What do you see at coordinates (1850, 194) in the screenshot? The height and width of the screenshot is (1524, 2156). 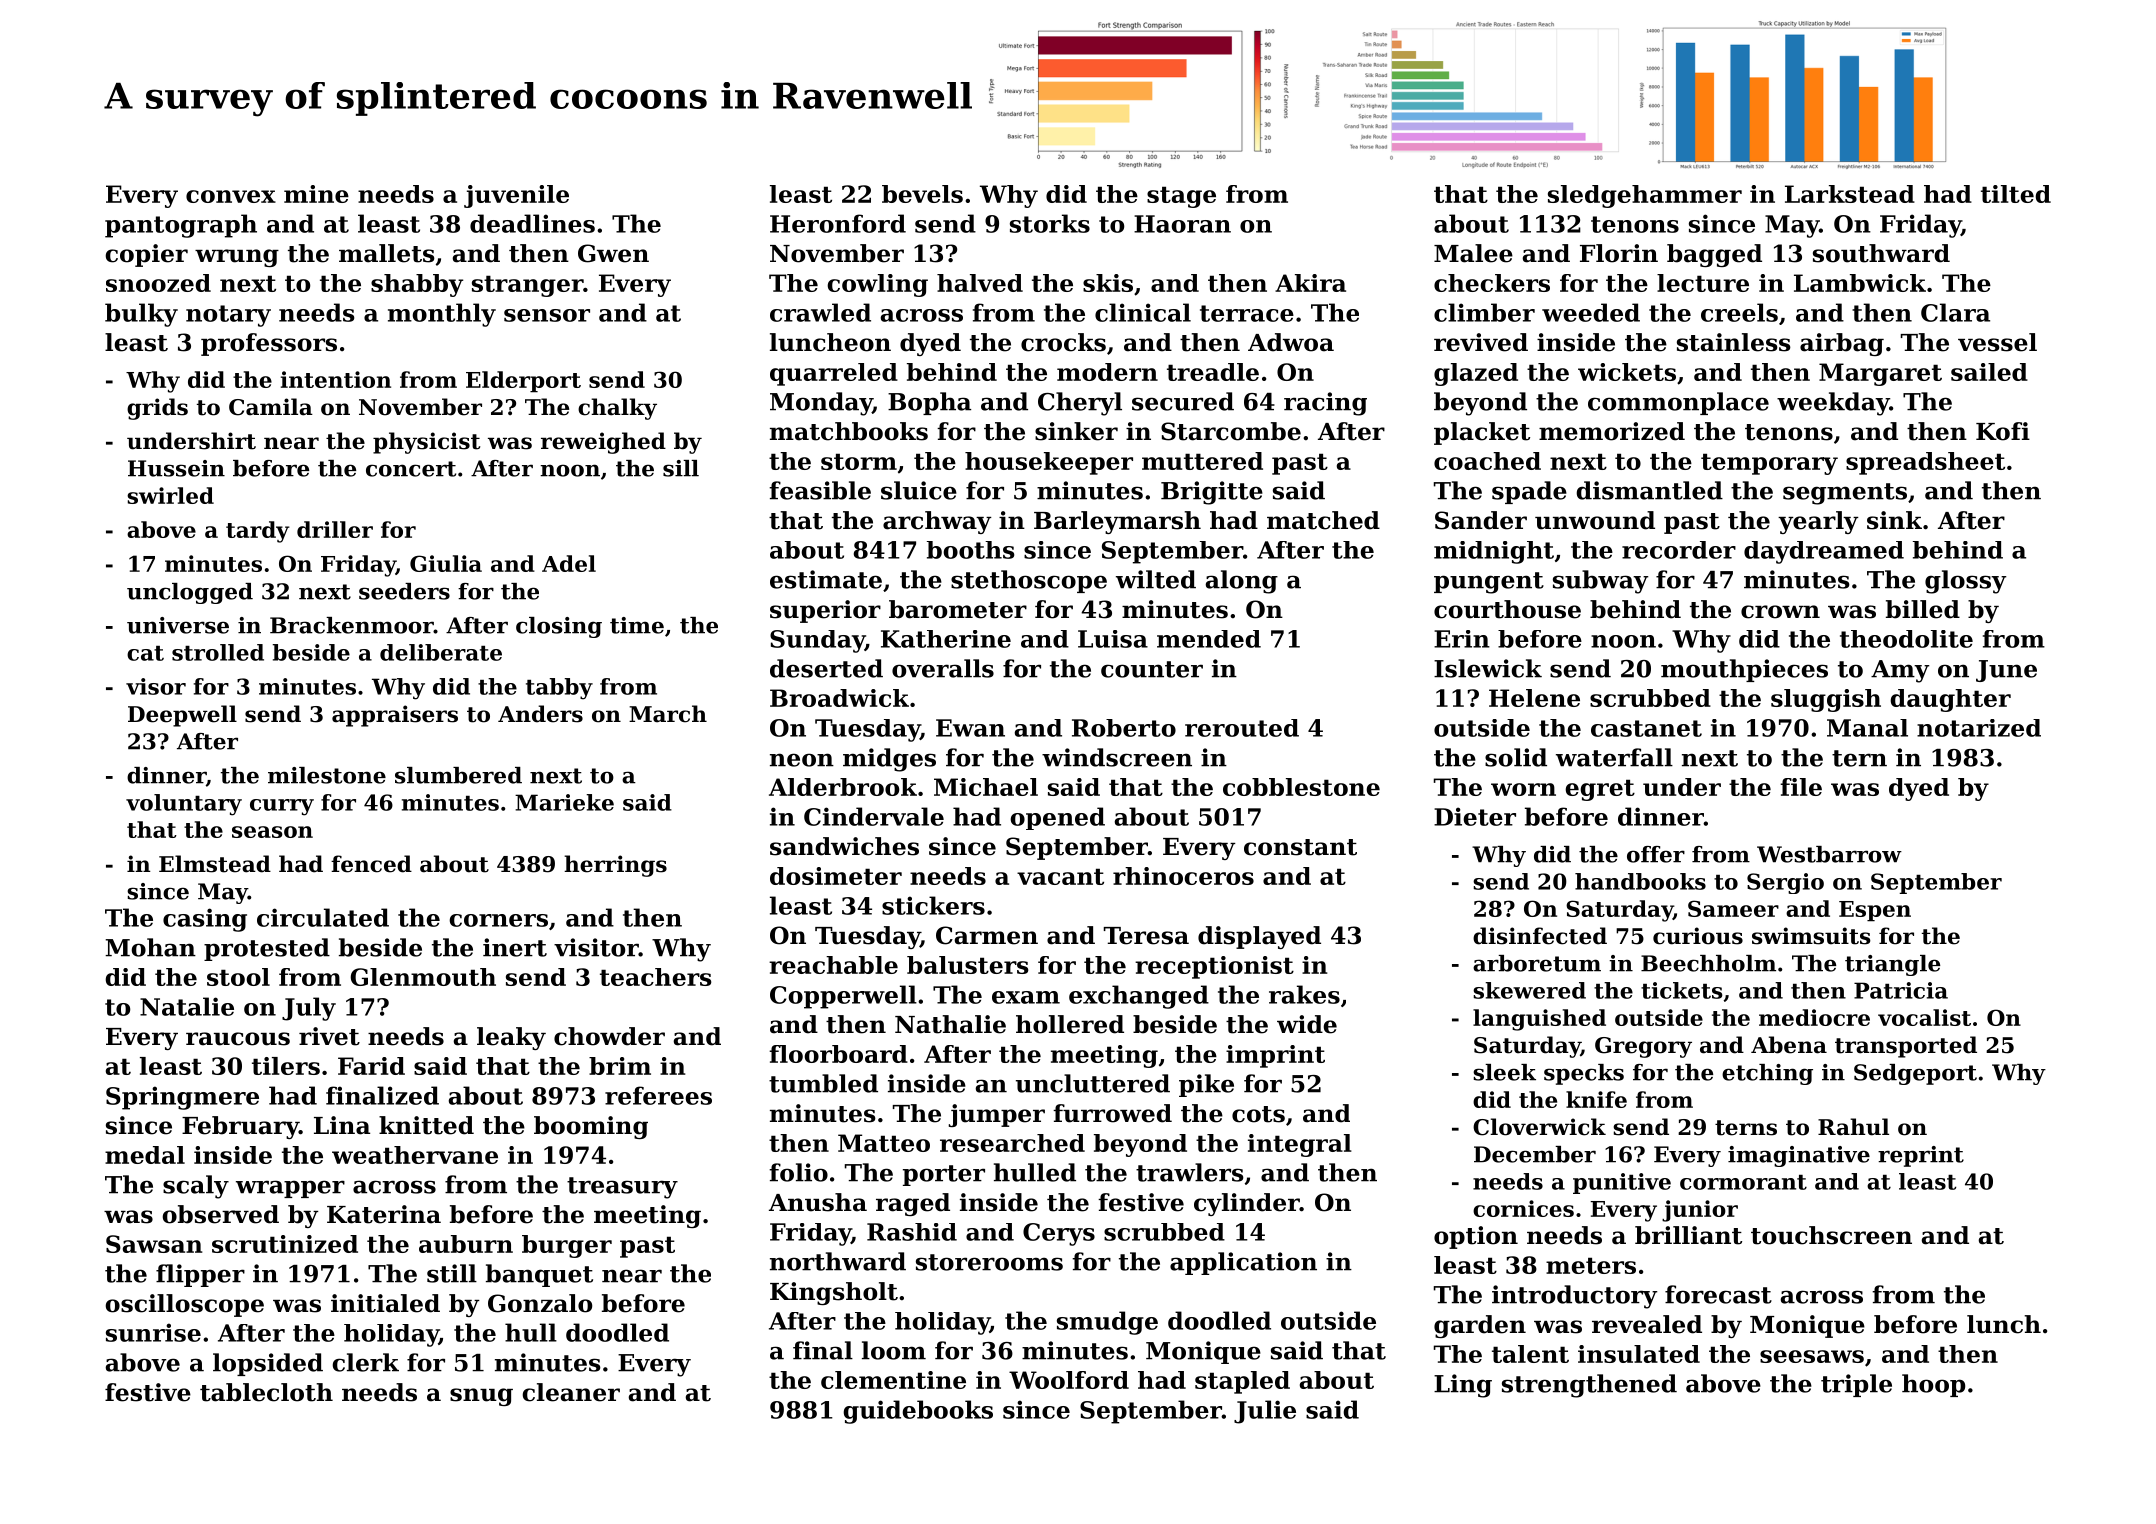 I see `Larkstead` at bounding box center [1850, 194].
